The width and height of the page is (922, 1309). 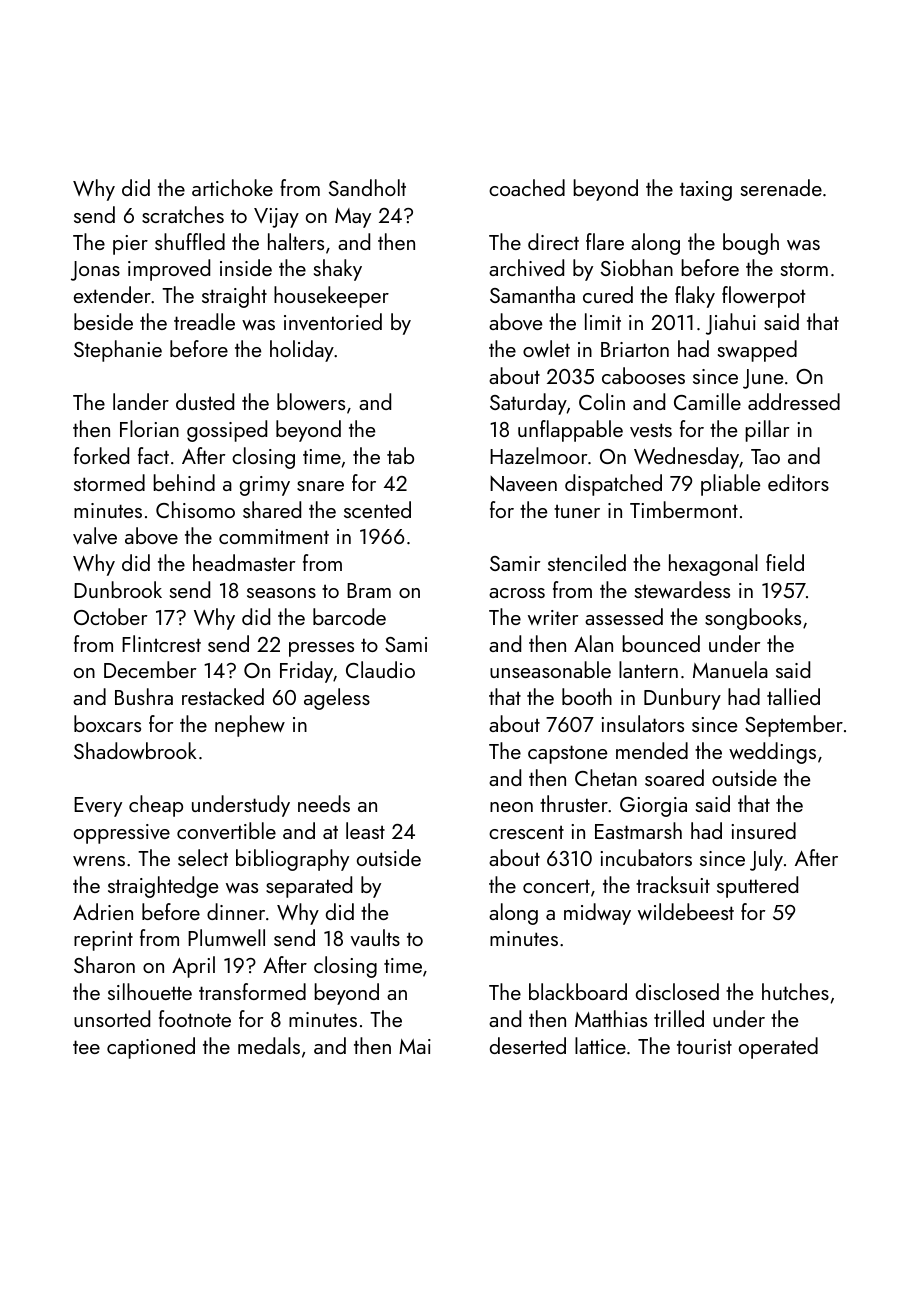 I want to click on Sandholt, so click(x=367, y=187).
